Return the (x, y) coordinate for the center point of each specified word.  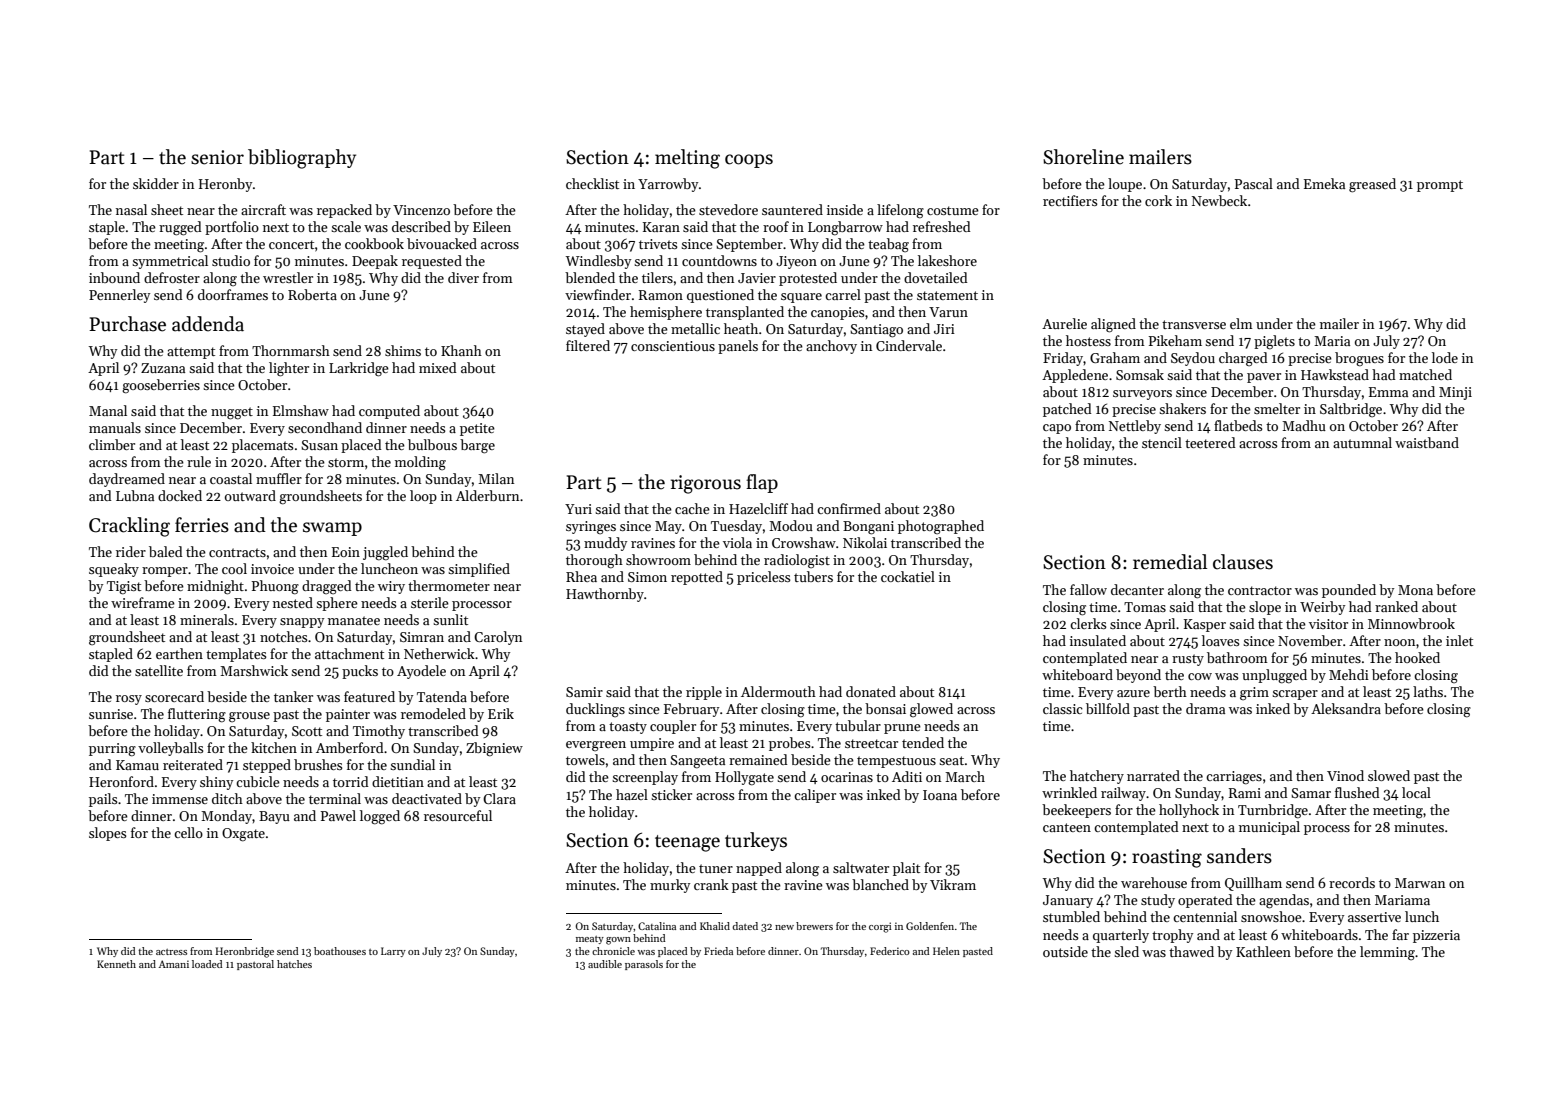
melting (687, 159)
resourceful (458, 815)
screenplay (645, 778)
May (668, 527)
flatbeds (1238, 425)
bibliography (302, 159)
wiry (391, 587)
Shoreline (1083, 157)
